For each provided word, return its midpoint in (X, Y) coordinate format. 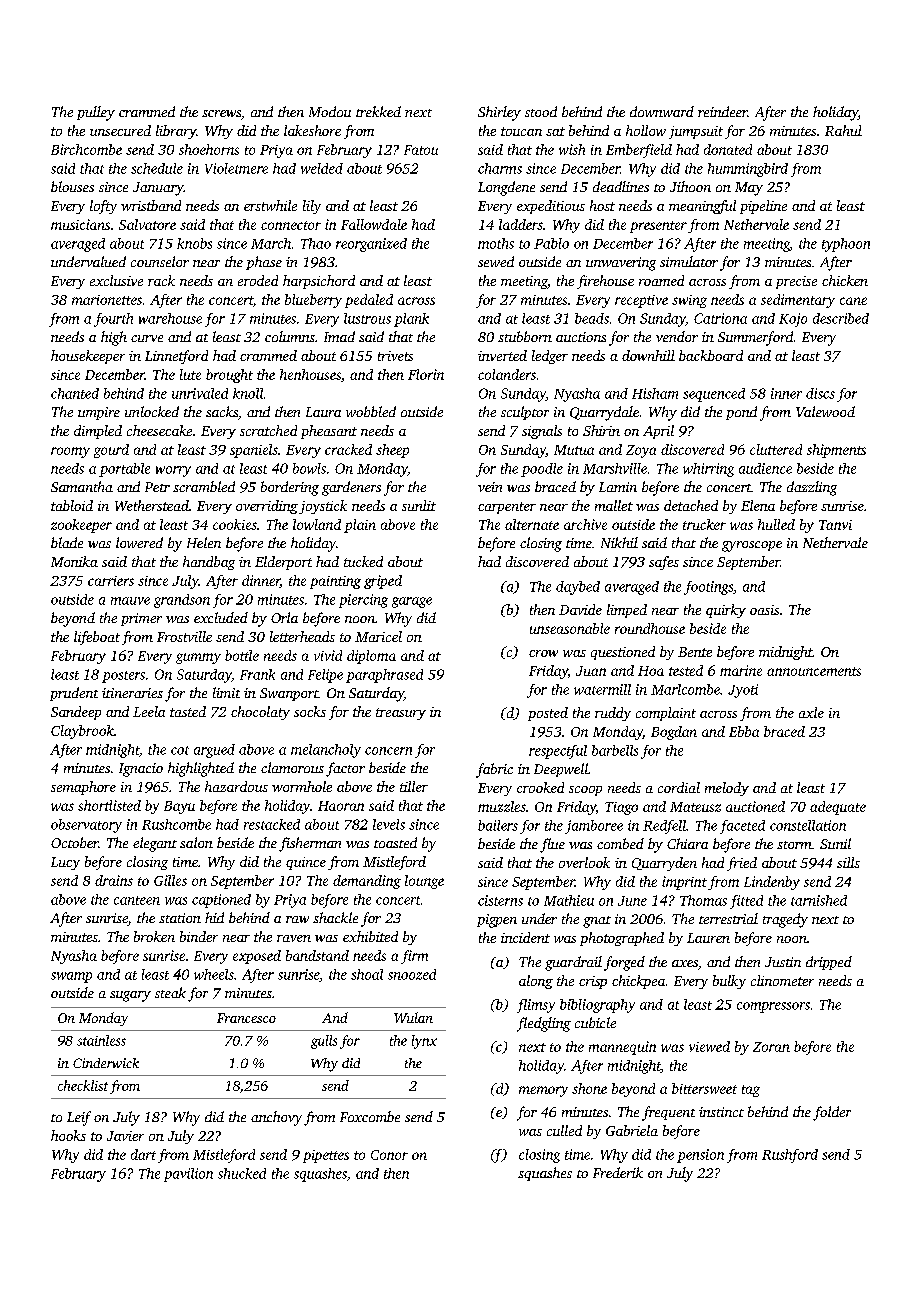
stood (541, 111)
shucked (242, 1173)
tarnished (819, 900)
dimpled (98, 432)
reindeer (722, 111)
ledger (550, 357)
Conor (389, 1155)
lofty (103, 207)
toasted (395, 842)
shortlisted (109, 805)
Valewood (825, 411)
